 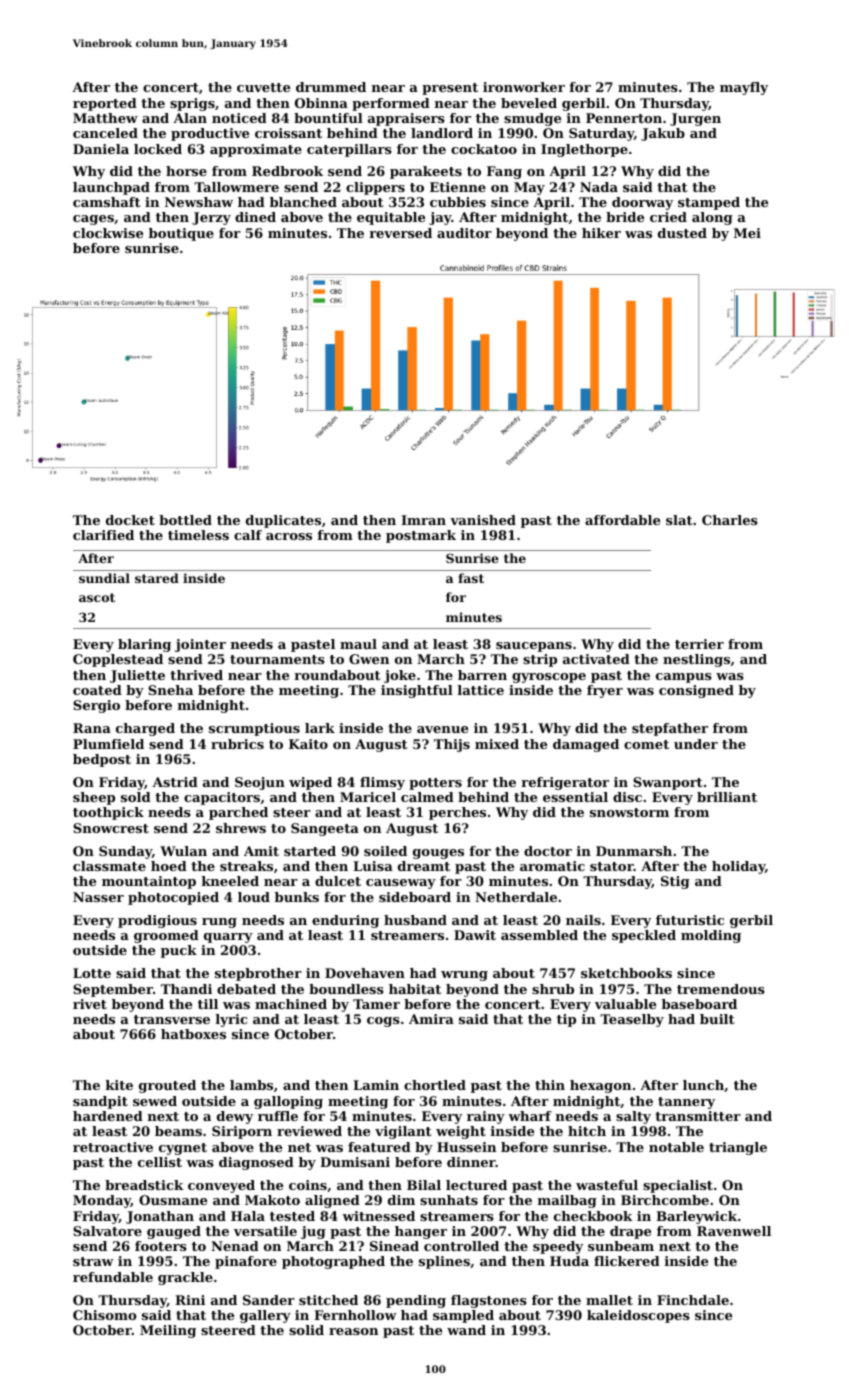 What do you see at coordinates (601, 233) in the image?
I see `hiker` at bounding box center [601, 233].
